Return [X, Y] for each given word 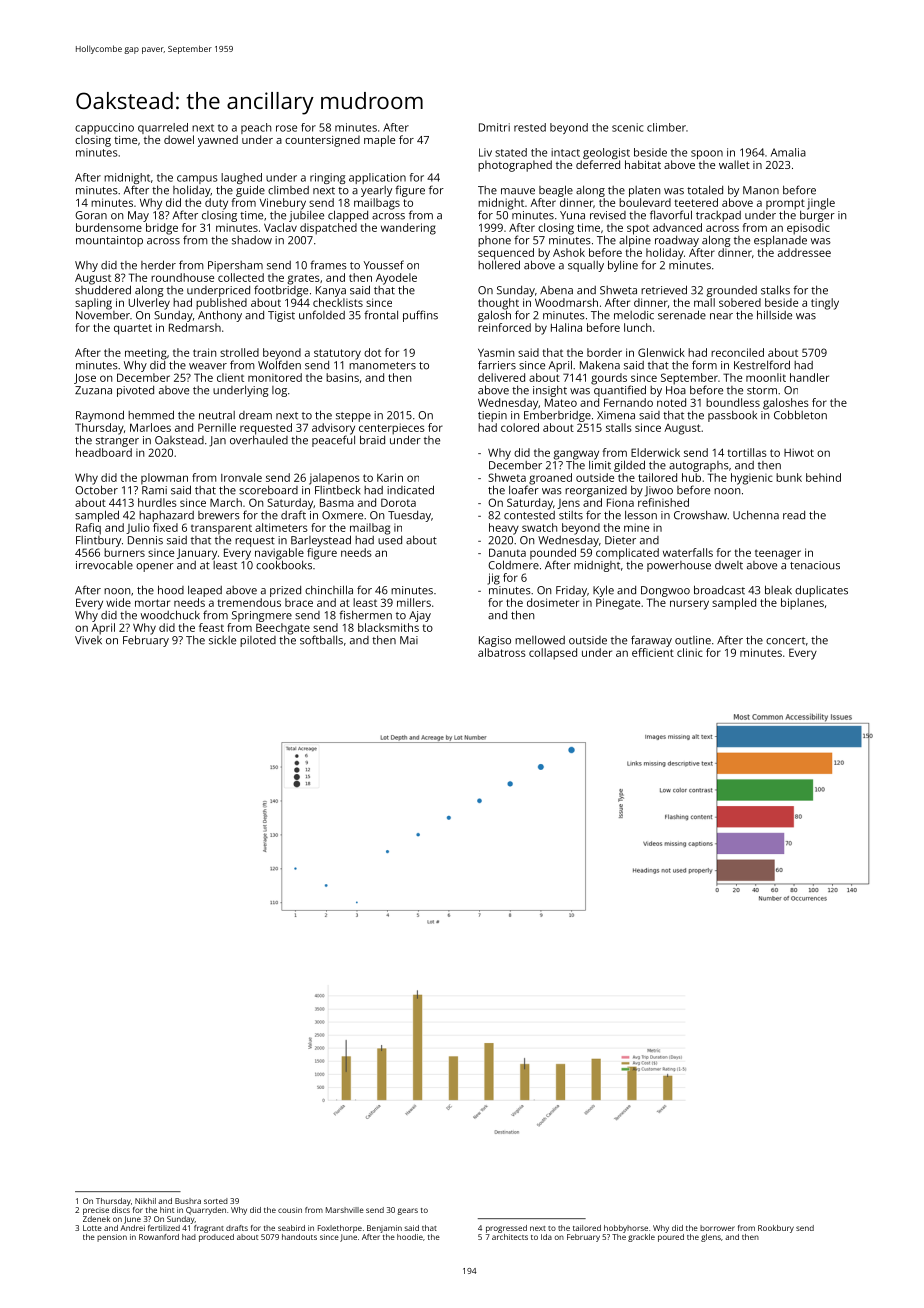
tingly [825, 304]
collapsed [553, 654]
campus [197, 179]
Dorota [398, 502]
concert [785, 641]
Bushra [188, 1201]
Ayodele [396, 279]
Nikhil [145, 1201]
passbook [732, 416]
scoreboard [268, 490]
